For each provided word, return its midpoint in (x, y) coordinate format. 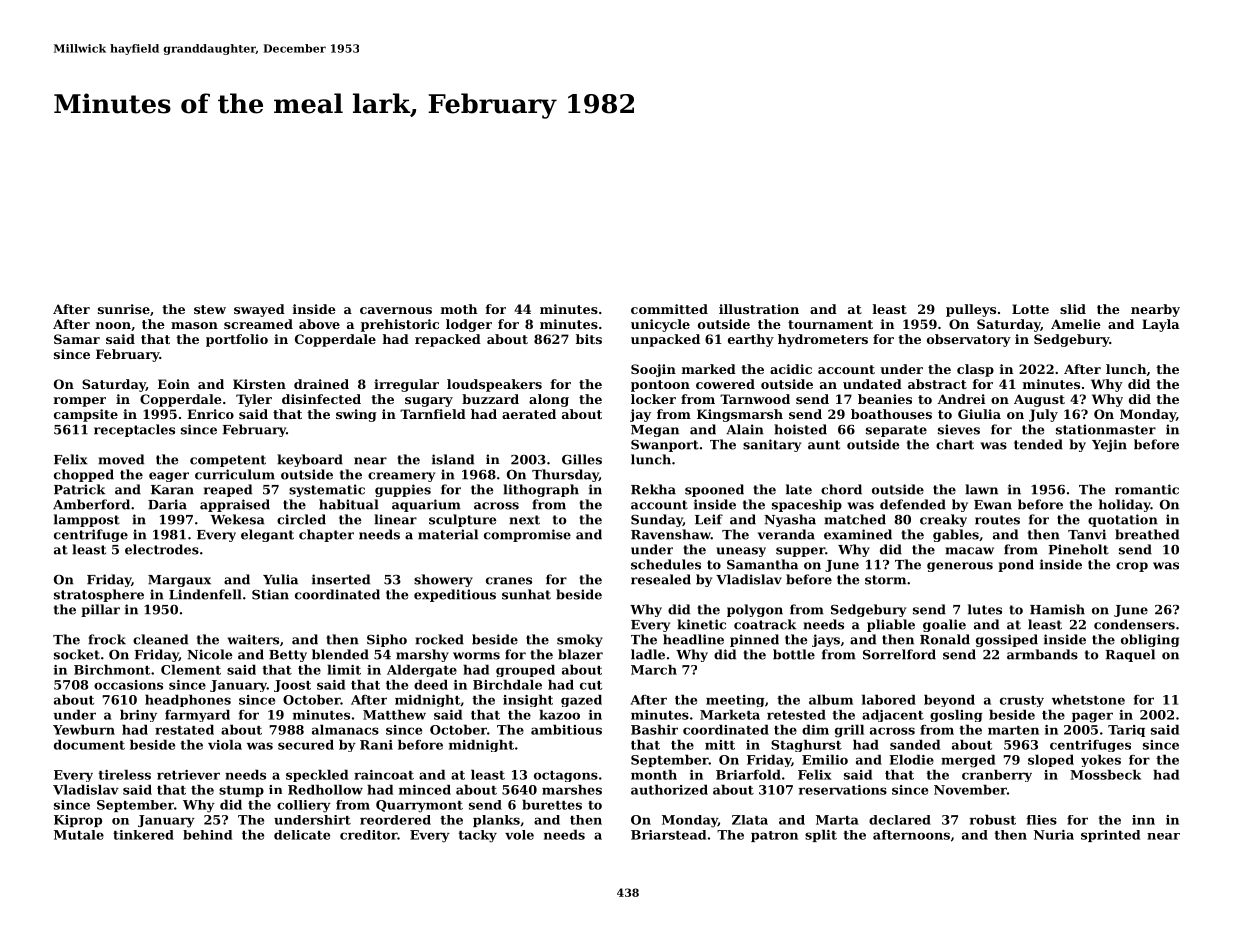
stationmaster (1106, 429)
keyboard (310, 460)
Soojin (653, 370)
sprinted (1110, 836)
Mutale (79, 835)
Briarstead (668, 835)
